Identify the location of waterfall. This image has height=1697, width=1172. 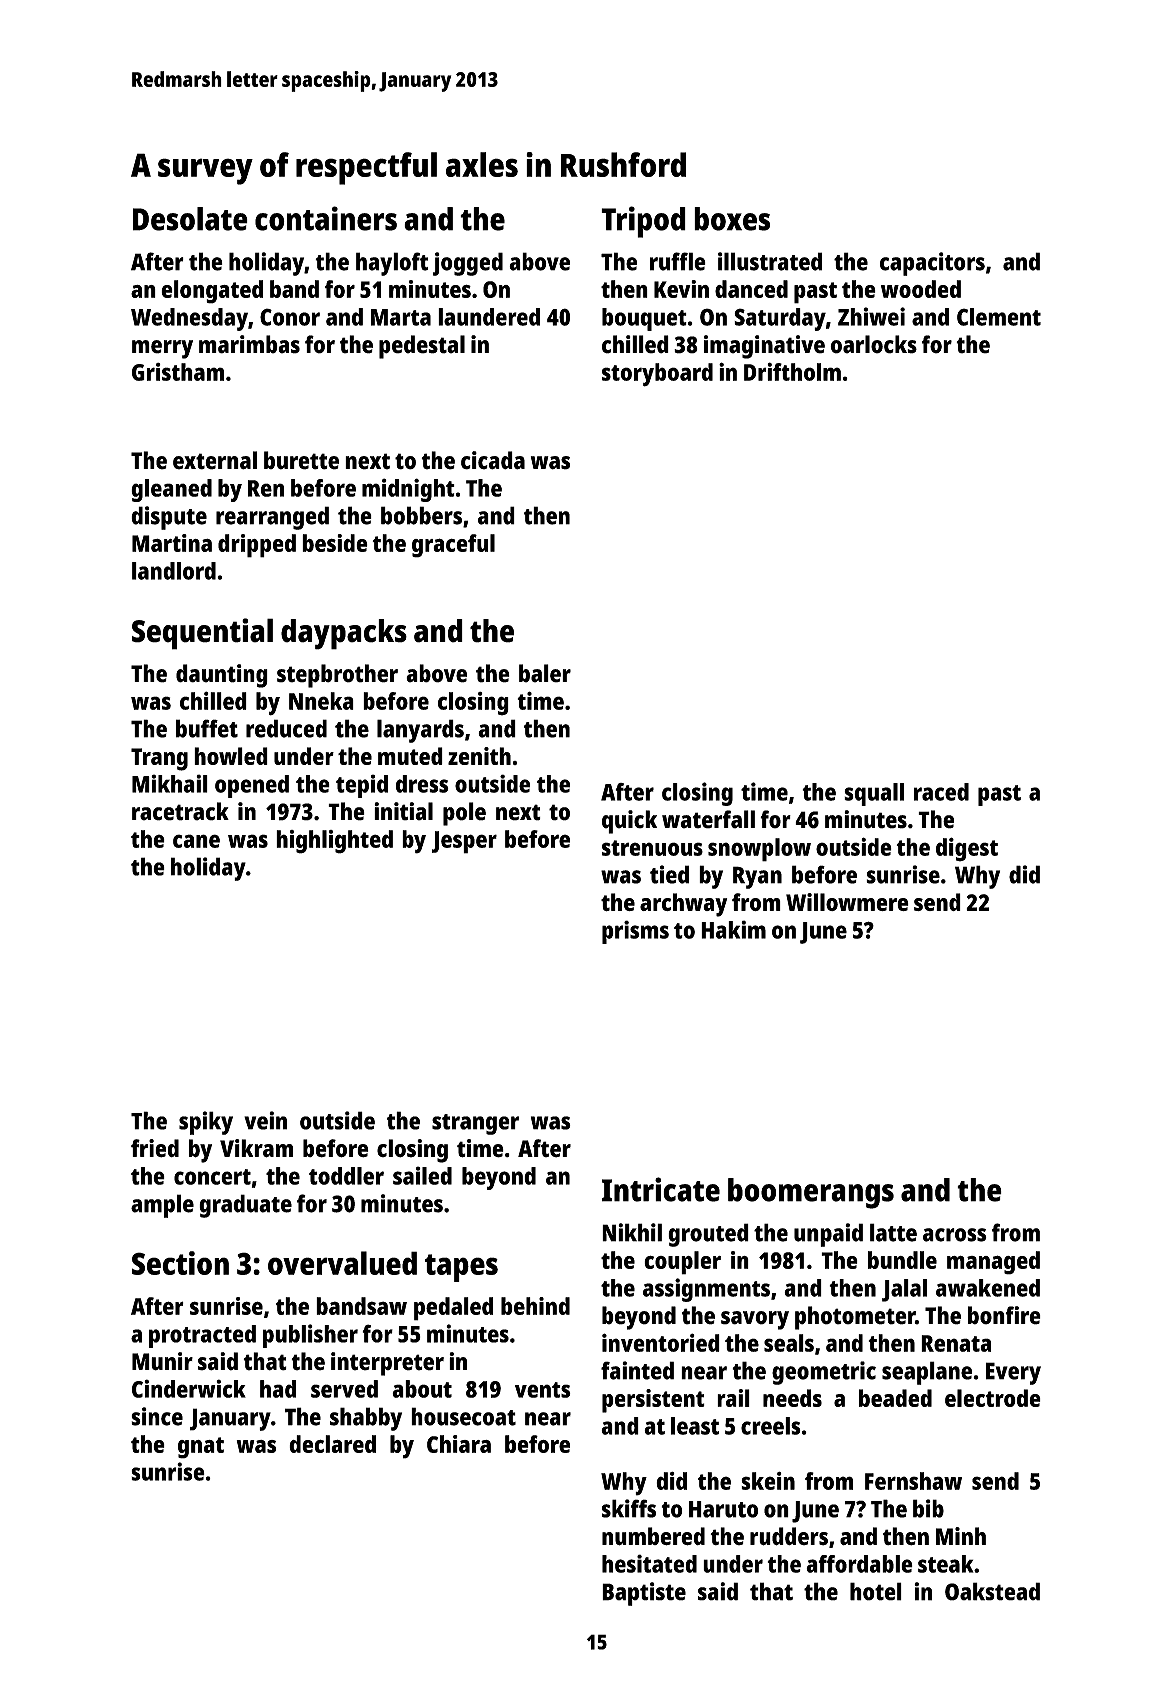
(708, 819).
